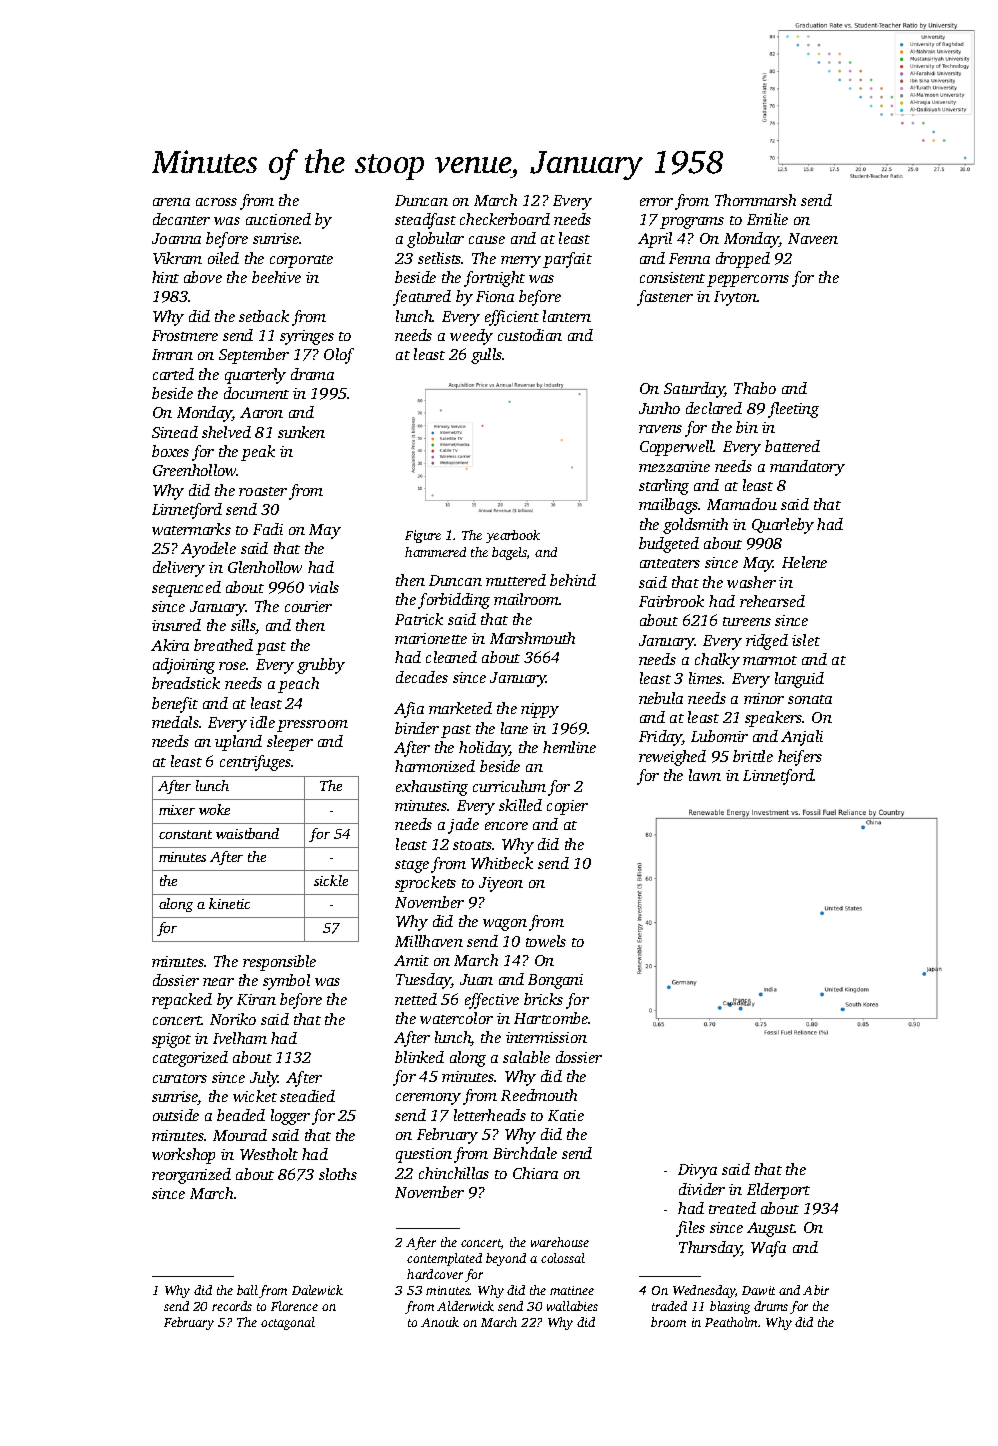  What do you see at coordinates (265, 567) in the page?
I see `Glenhollow` at bounding box center [265, 567].
